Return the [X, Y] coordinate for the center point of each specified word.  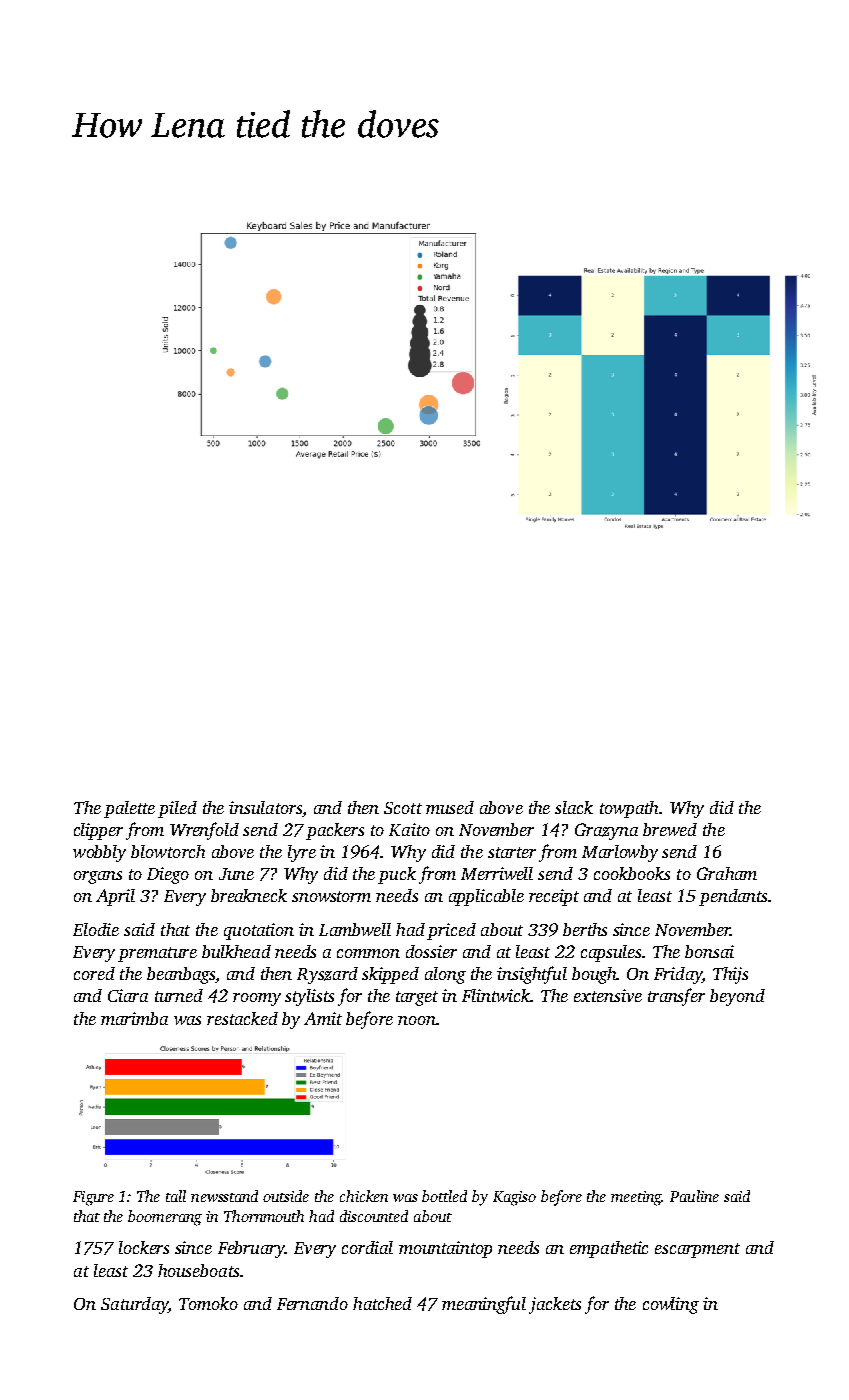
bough [594, 975]
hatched [382, 1303]
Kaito [409, 829]
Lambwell [355, 929]
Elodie [96, 929]
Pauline [694, 1196]
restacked [242, 1018]
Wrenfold [204, 831]
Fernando [312, 1303]
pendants [733, 897]
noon [417, 1020]
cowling [671, 1305]
